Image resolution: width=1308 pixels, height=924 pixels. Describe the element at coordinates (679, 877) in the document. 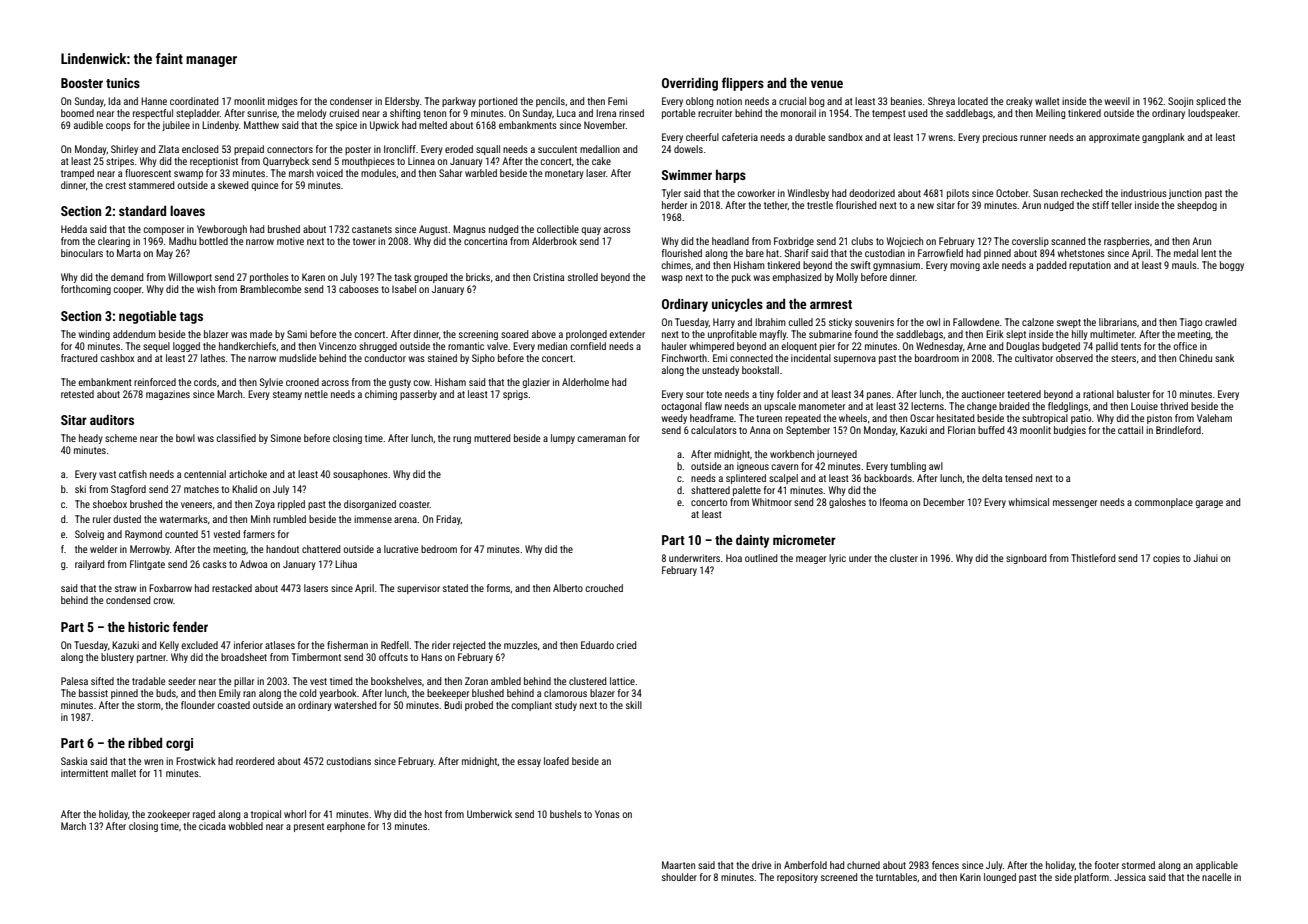

I see `shoulder` at that location.
